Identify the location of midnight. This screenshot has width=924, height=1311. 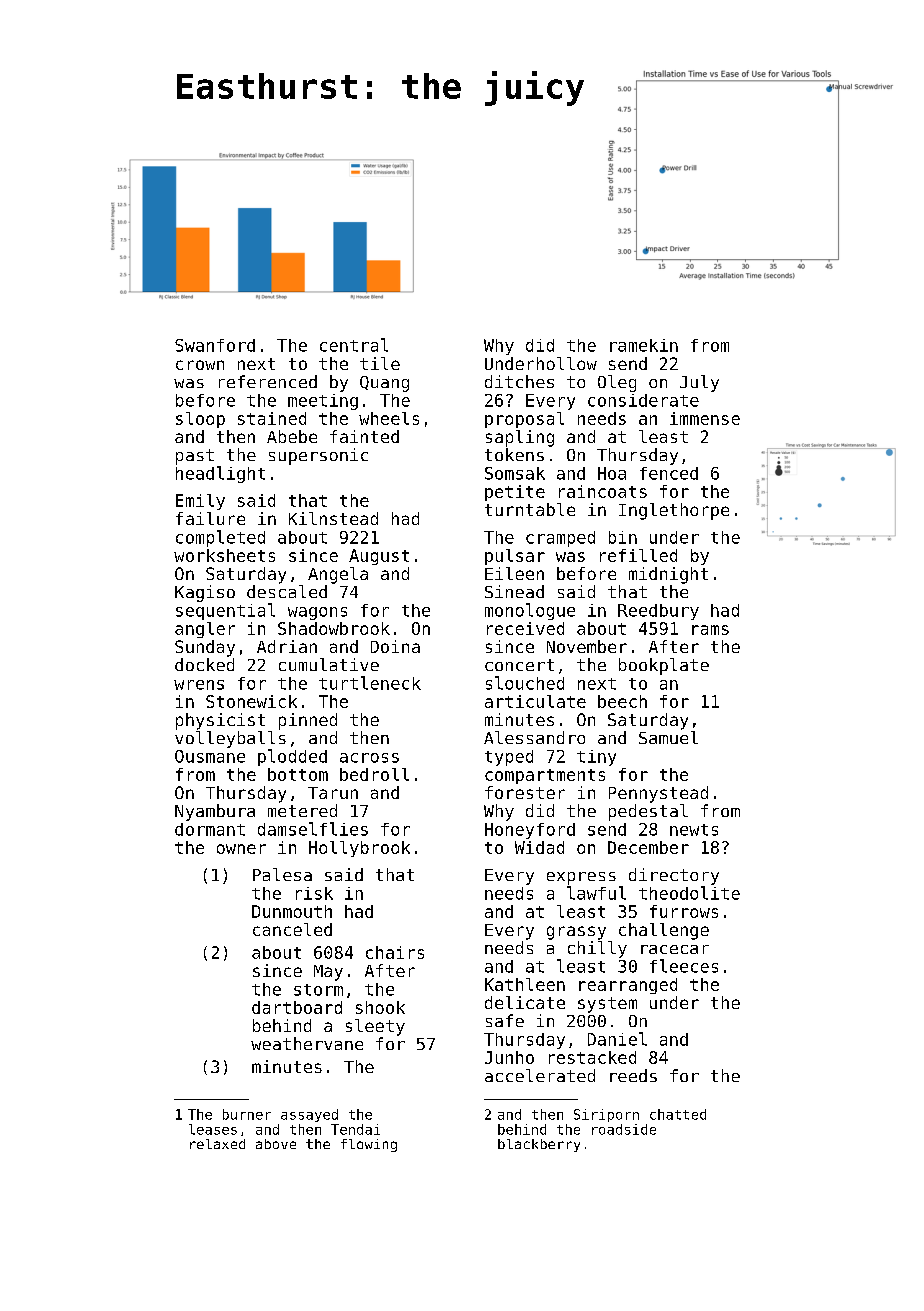
(668, 575).
